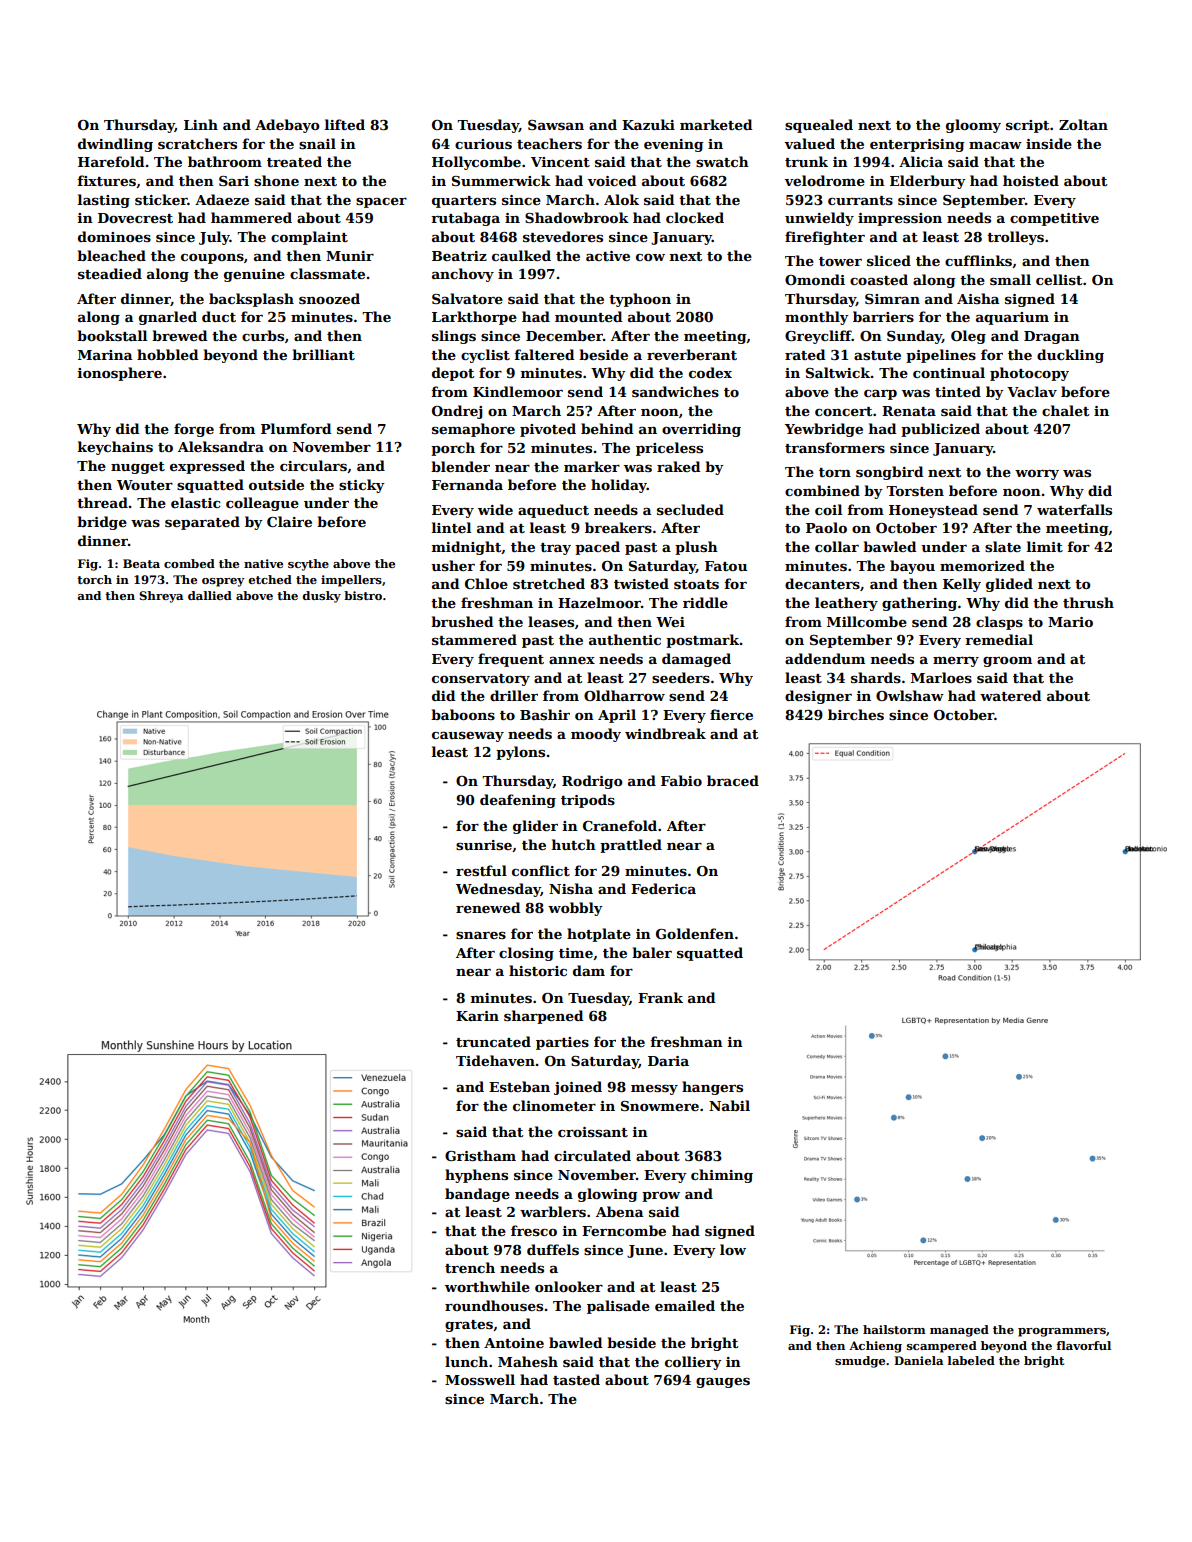 This document has height=1542, width=1192. I want to click on Larkthorpe, so click(474, 318).
